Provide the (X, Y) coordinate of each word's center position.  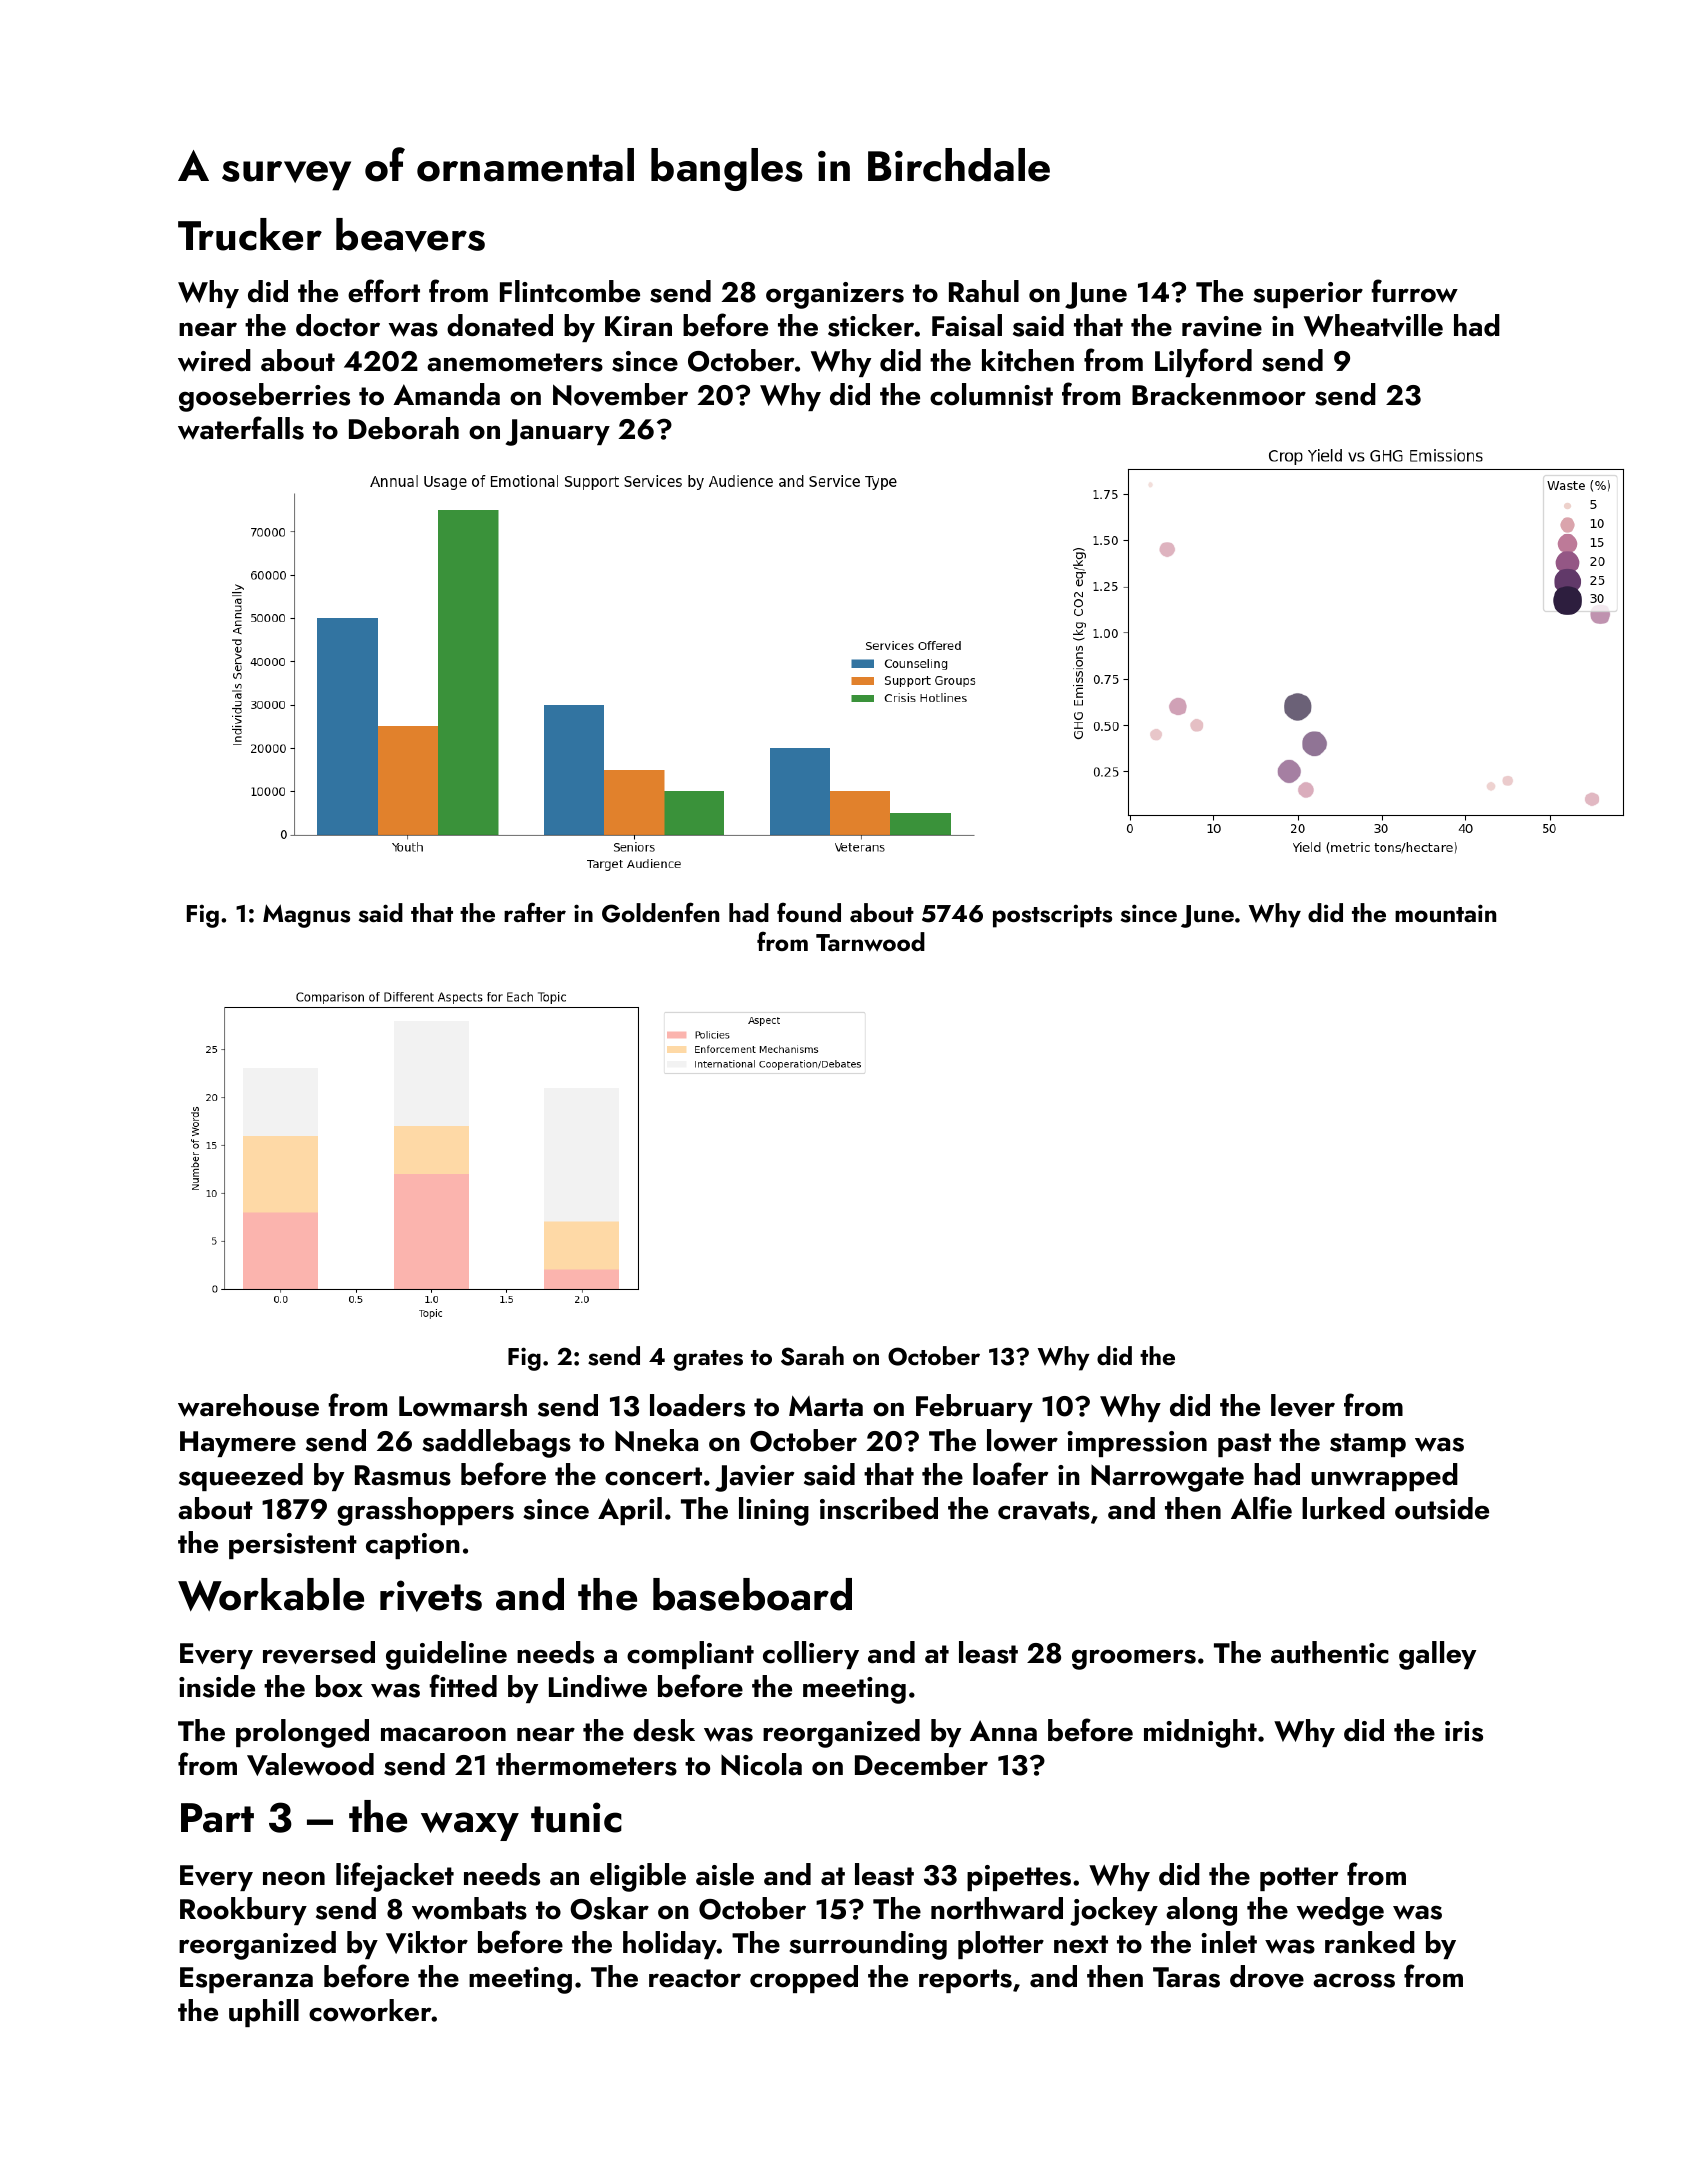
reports (965, 1981)
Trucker (250, 234)
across (1354, 1980)
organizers (835, 295)
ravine (1222, 326)
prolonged (302, 1733)
